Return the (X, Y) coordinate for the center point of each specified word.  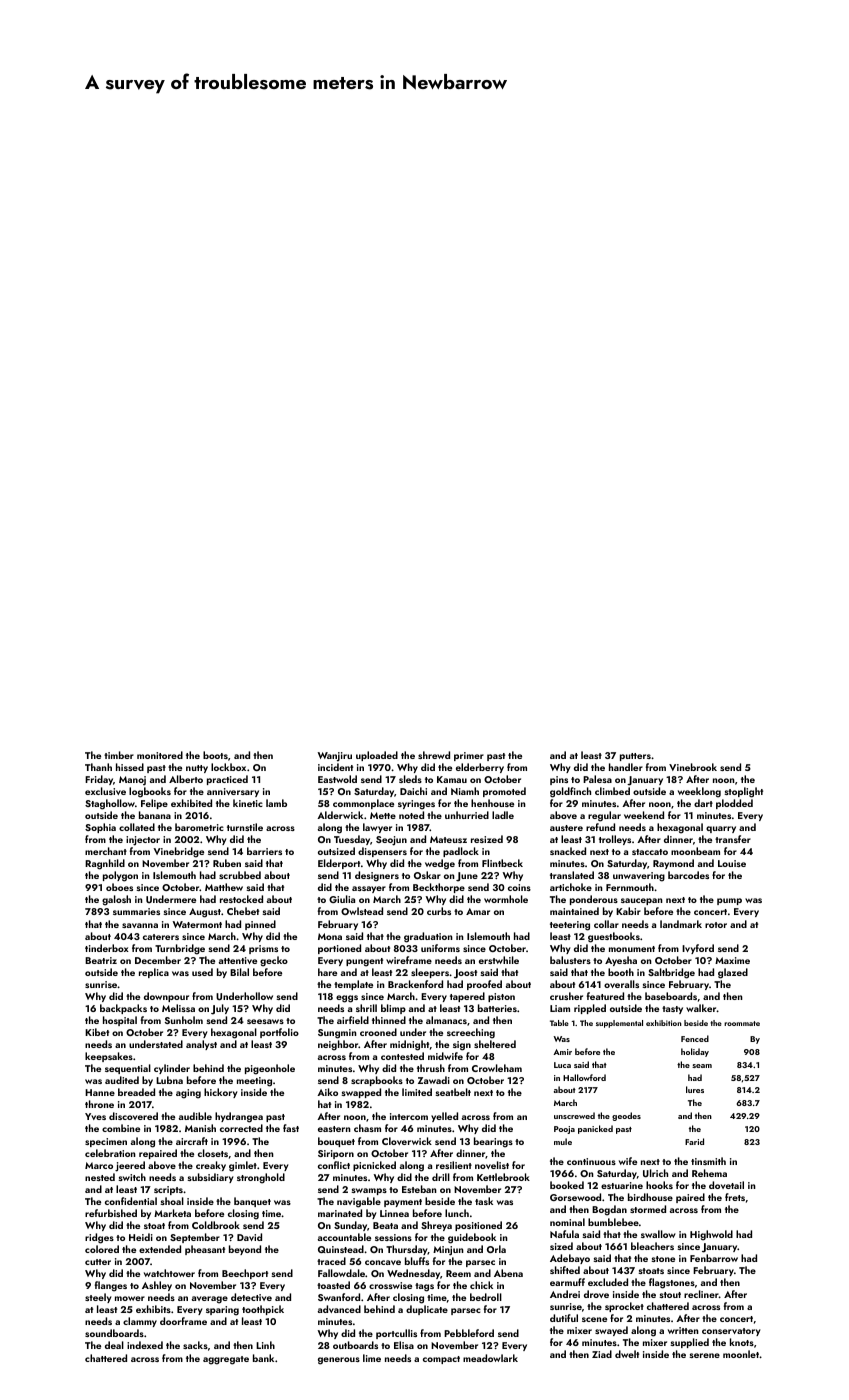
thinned (389, 1020)
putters (635, 757)
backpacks (123, 1009)
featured (605, 996)
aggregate (226, 1360)
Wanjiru (335, 757)
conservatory (731, 1332)
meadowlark (490, 1358)
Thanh (98, 767)
